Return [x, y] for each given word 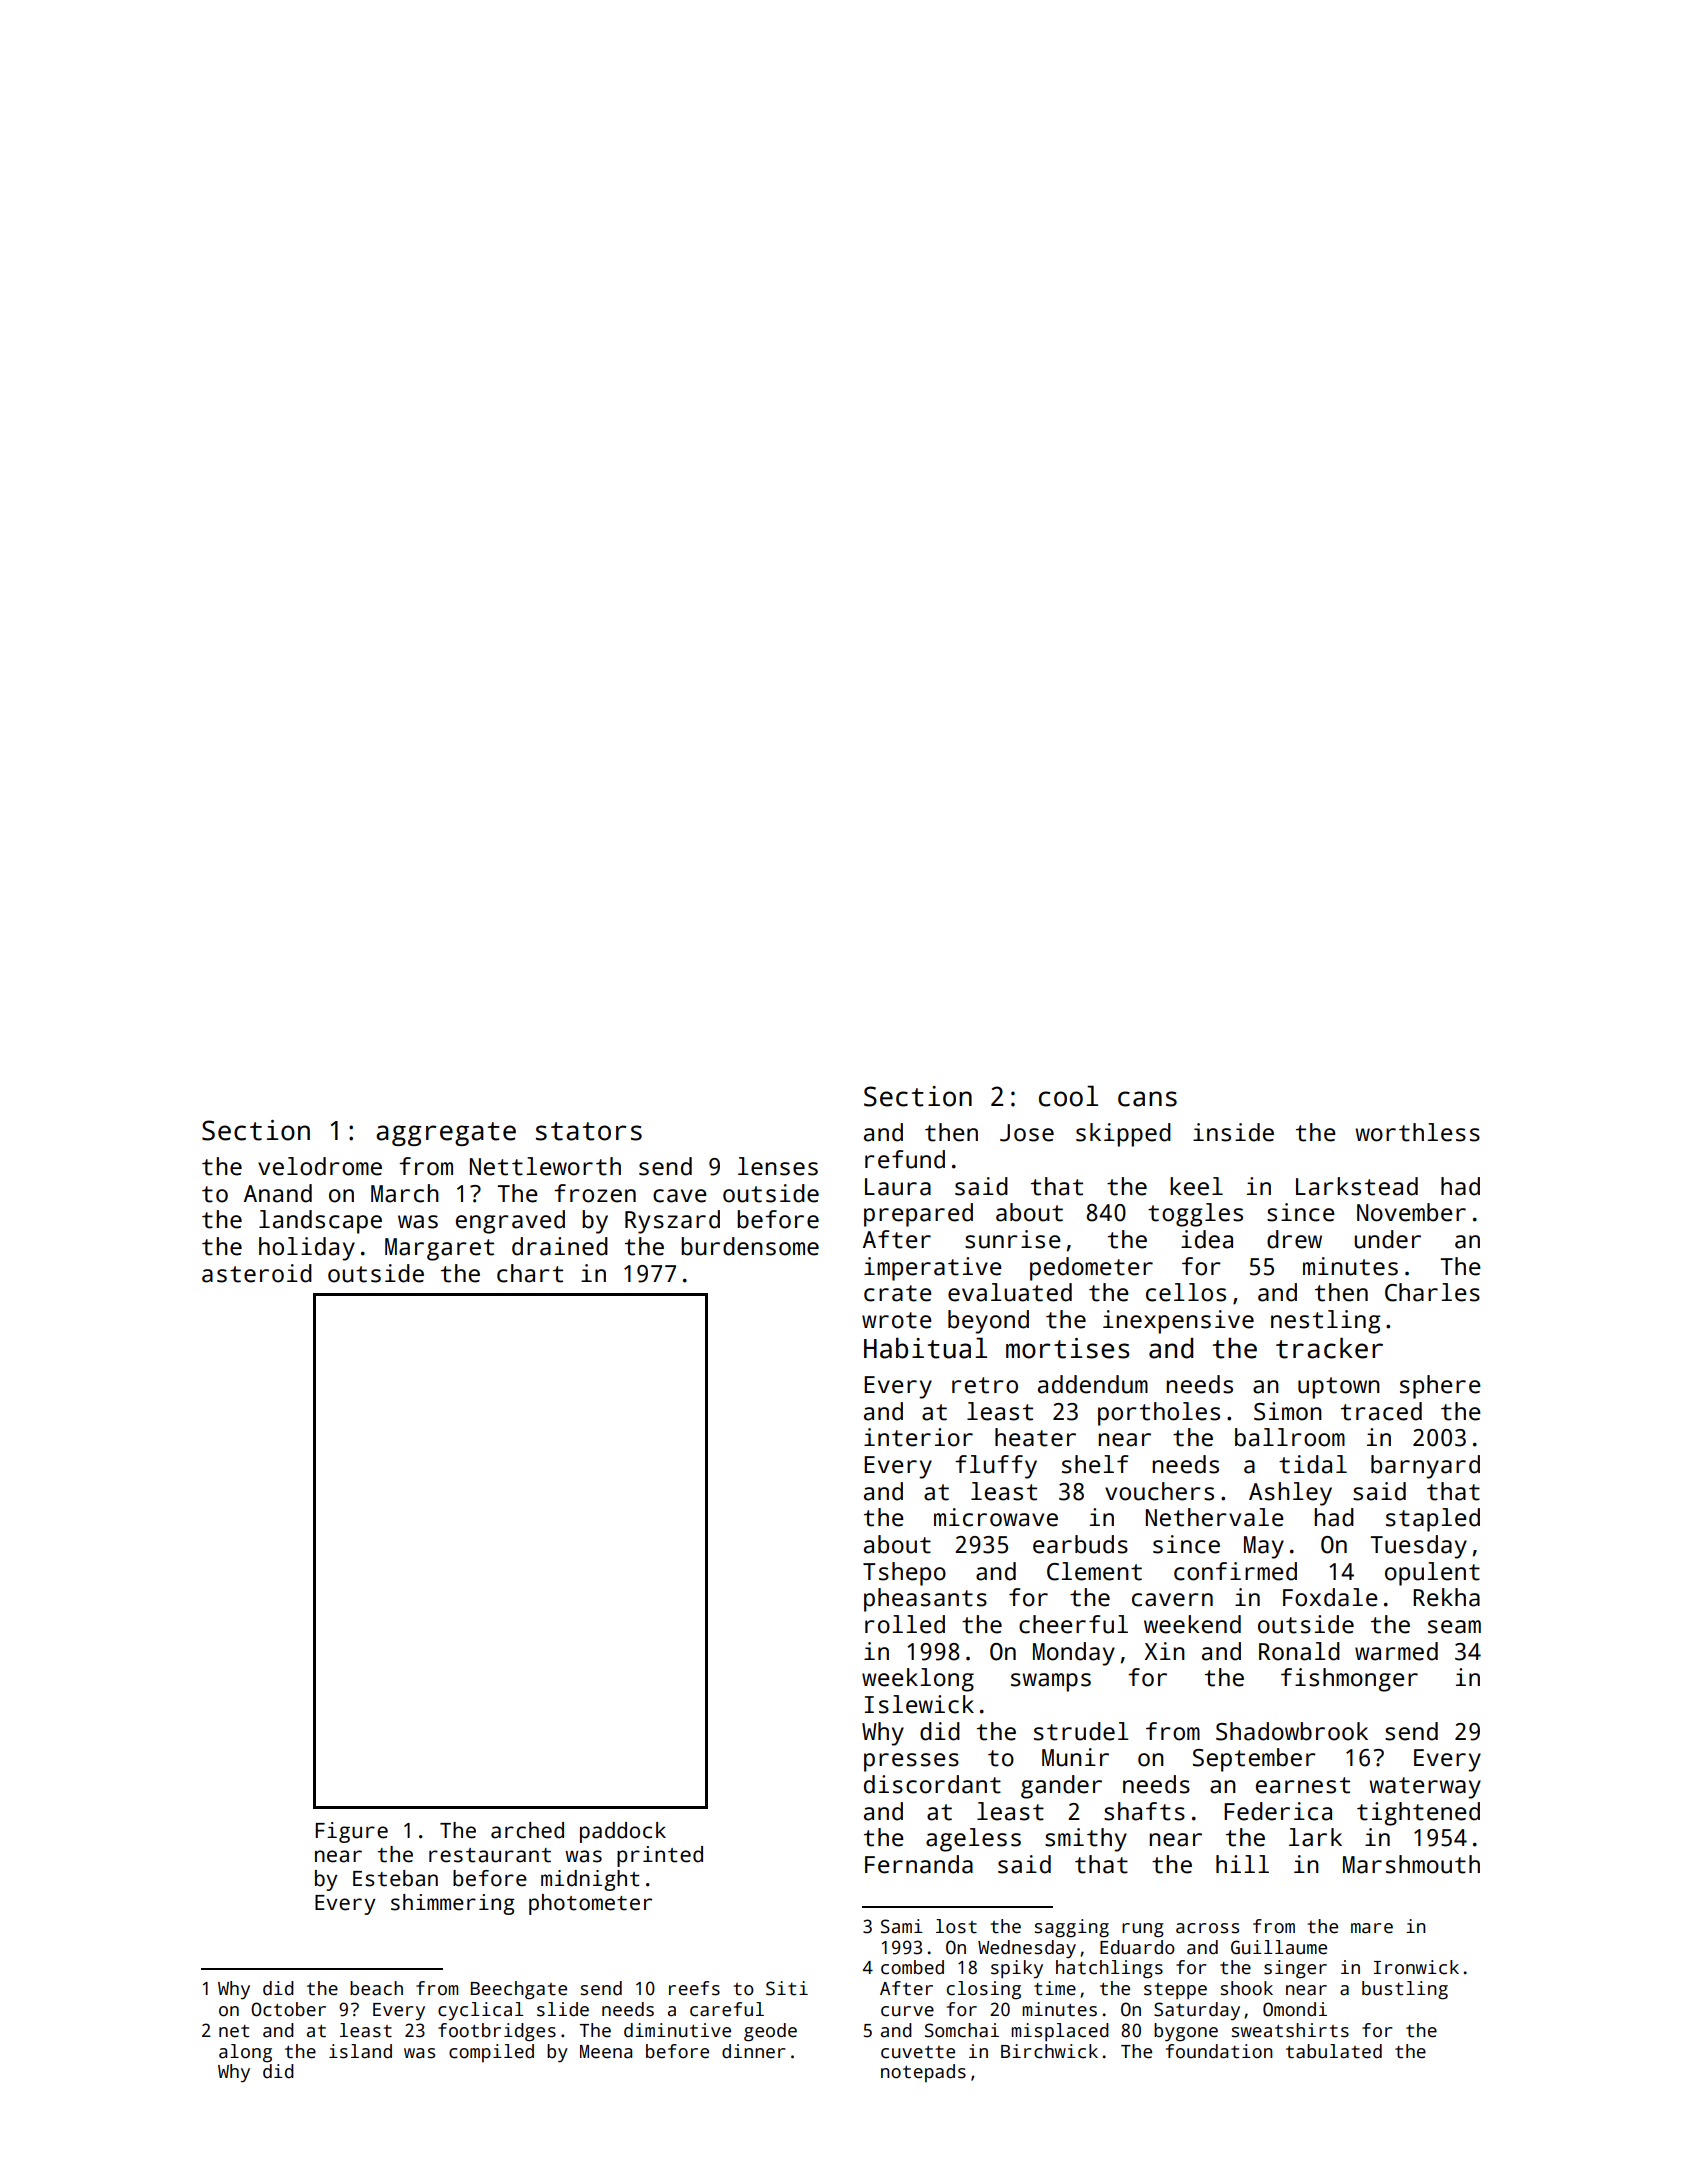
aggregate [446, 1134]
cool [1068, 1096]
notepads [923, 2073]
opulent [1432, 1574]
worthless [1417, 1132]
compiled [491, 2053]
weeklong [918, 1680]
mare [1372, 1928]
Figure [351, 1832]
